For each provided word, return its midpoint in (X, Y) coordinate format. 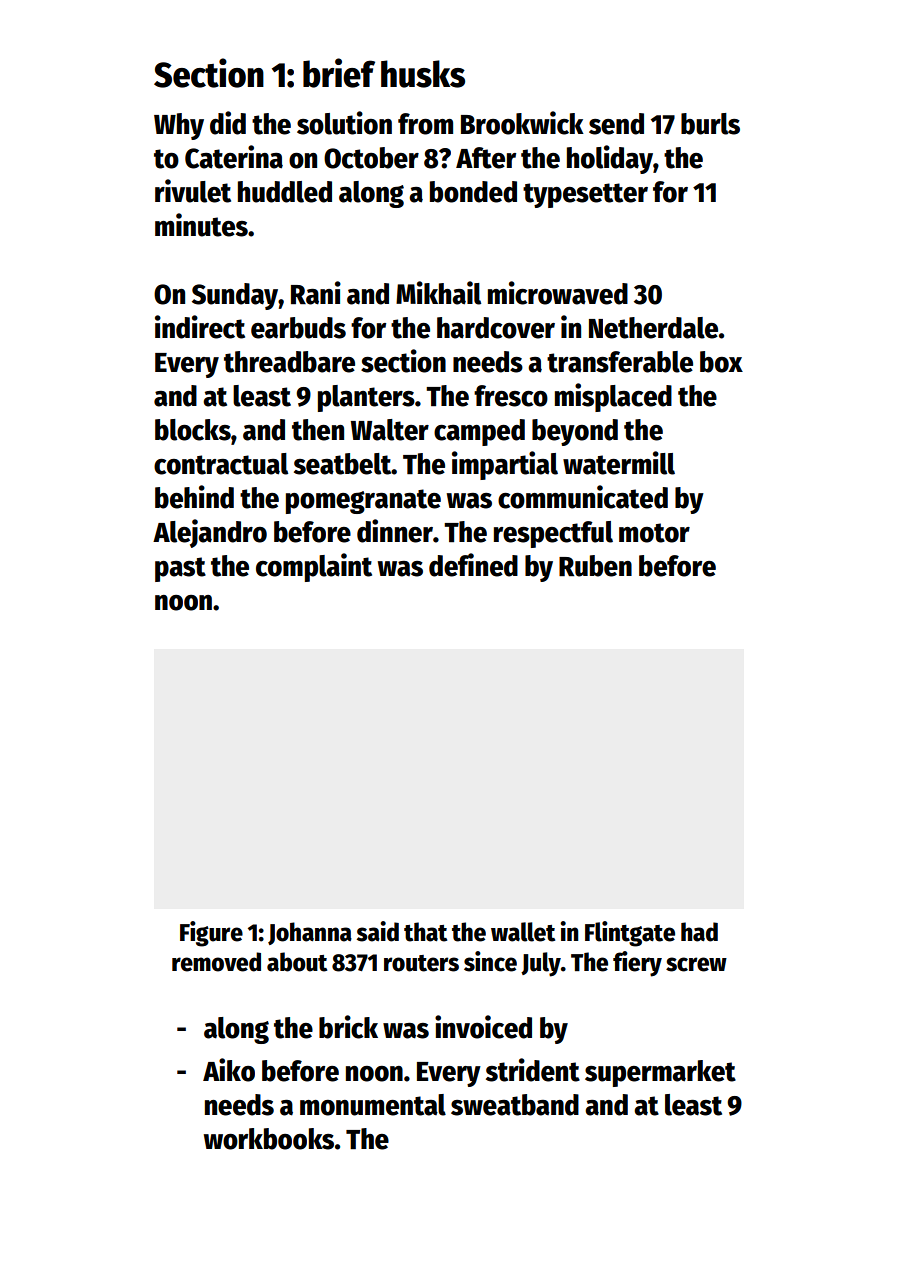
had (699, 932)
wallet (523, 932)
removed (216, 962)
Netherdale (653, 328)
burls (710, 124)
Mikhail (438, 293)
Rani (316, 293)
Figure (211, 934)
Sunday (235, 296)
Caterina (234, 157)
